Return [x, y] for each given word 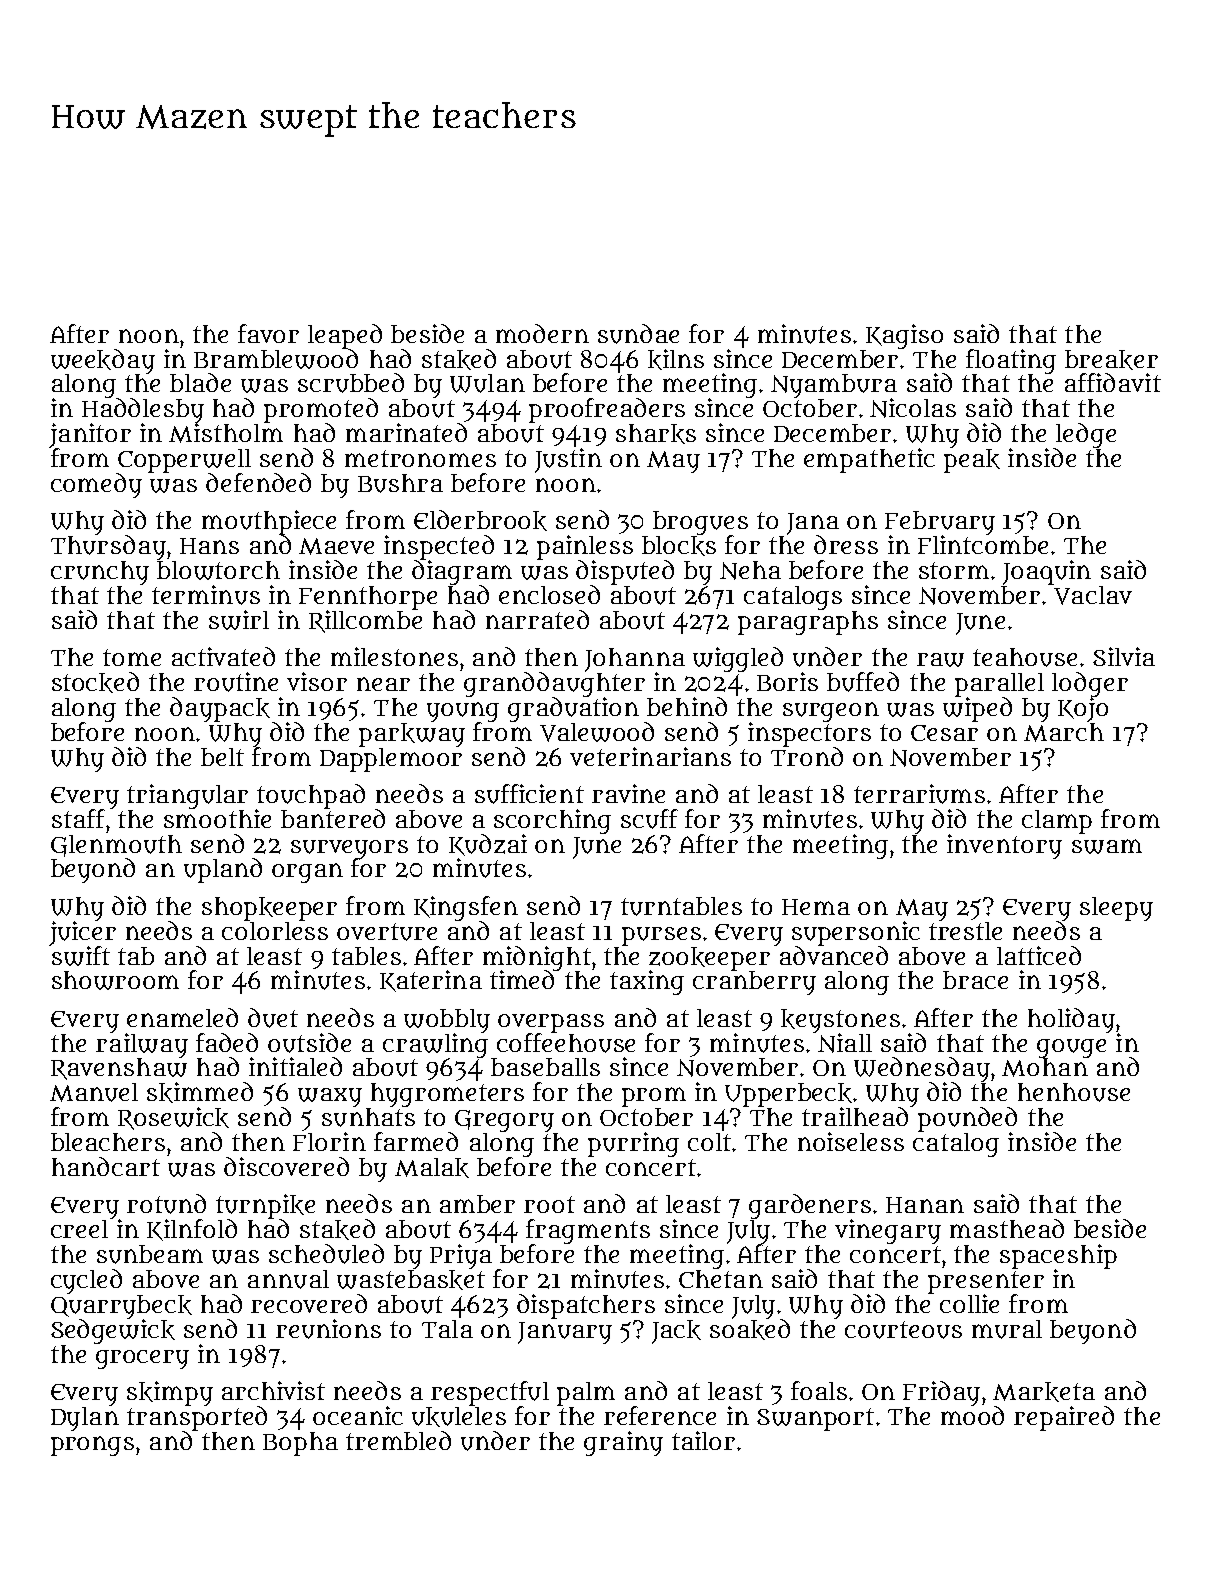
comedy [96, 485]
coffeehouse [566, 1042]
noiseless [851, 1141]
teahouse [1025, 657]
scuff [649, 819]
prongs [92, 1446]
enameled [182, 1017]
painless [585, 547]
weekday [103, 361]
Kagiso [904, 336]
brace [975, 980]
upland [223, 870]
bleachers [108, 1142]
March [1064, 732]
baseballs [545, 1067]
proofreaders [607, 410]
